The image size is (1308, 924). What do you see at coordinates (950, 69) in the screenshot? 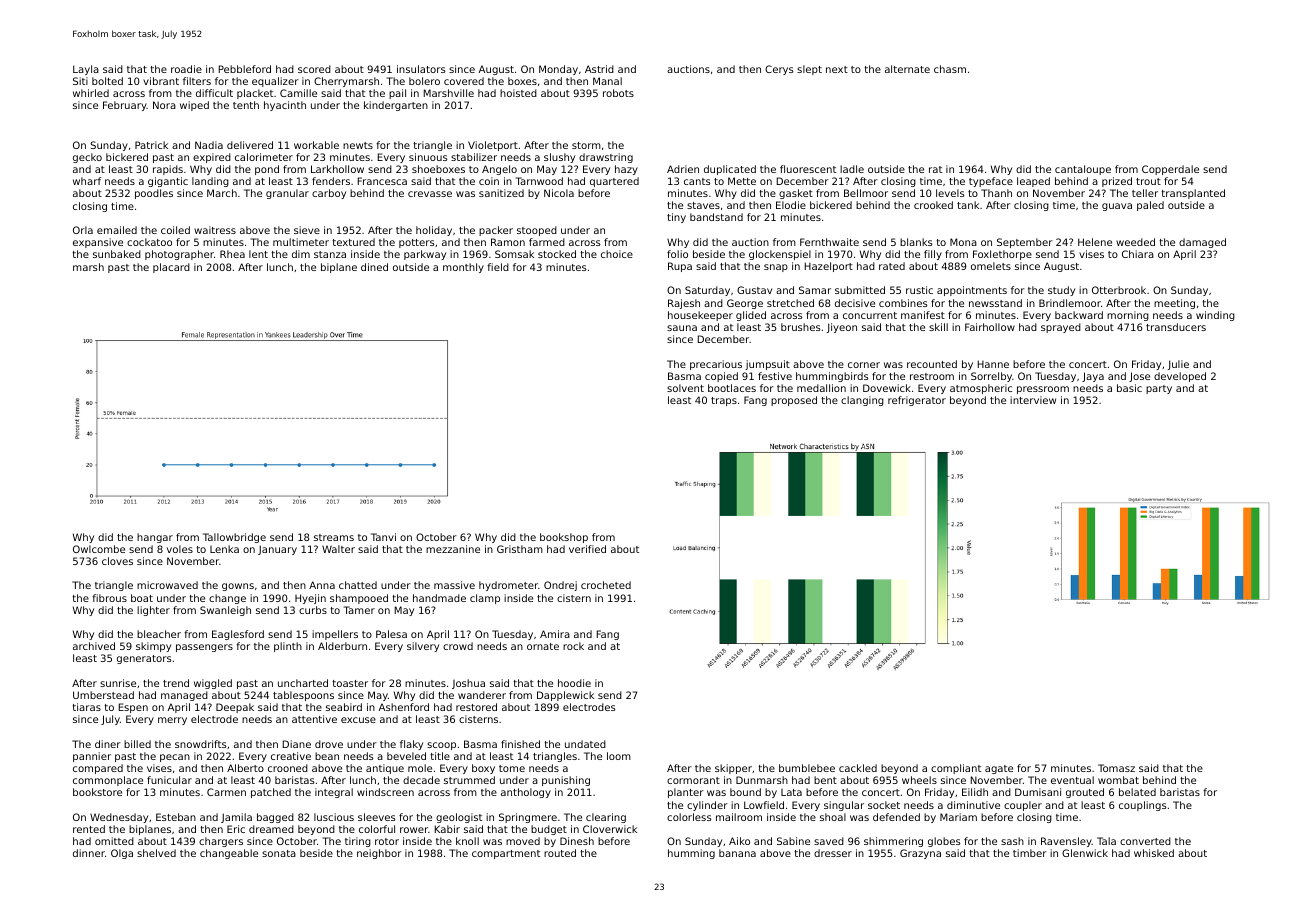
I see `chasm` at bounding box center [950, 69].
